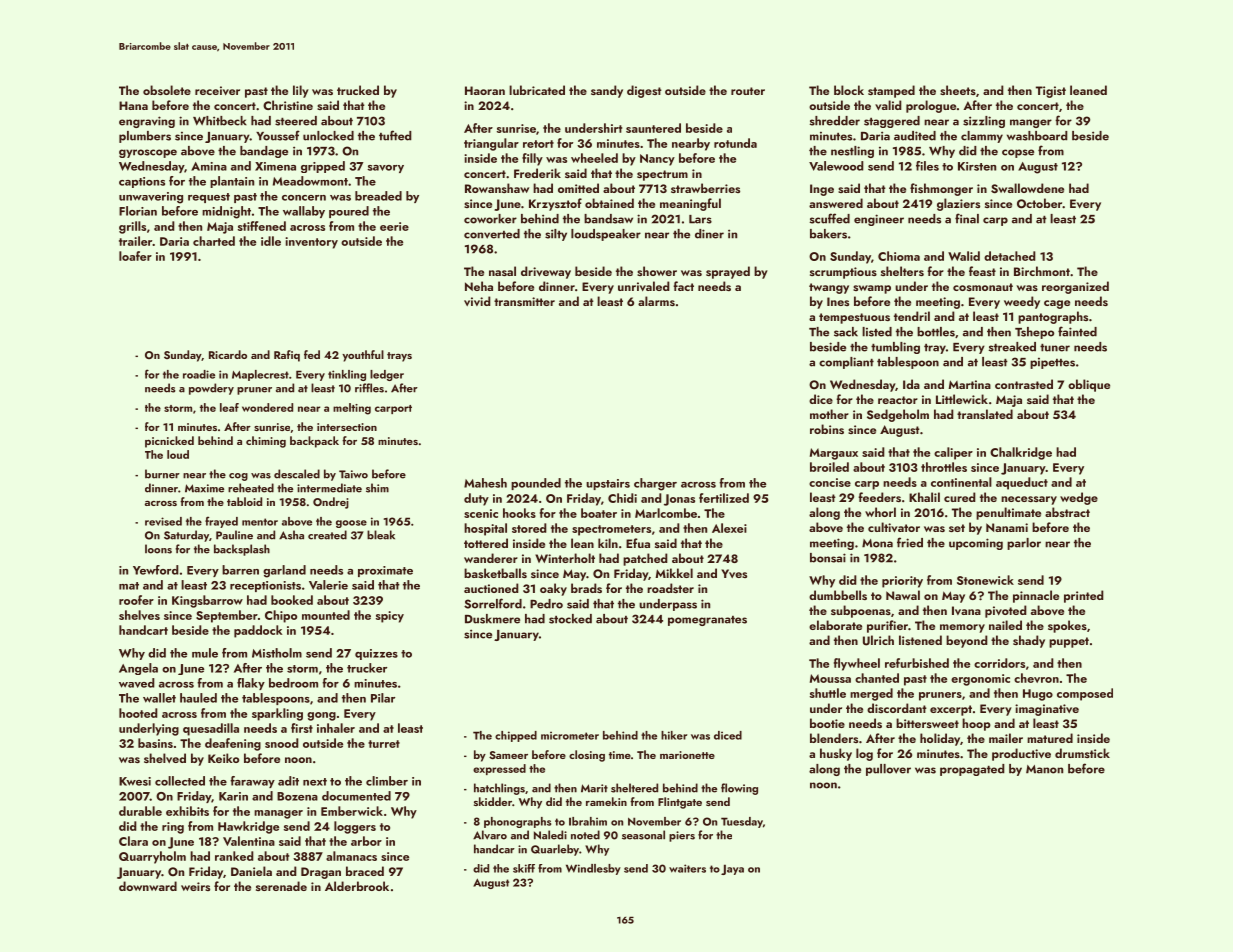  What do you see at coordinates (958, 204) in the document?
I see `glaziers` at bounding box center [958, 204].
